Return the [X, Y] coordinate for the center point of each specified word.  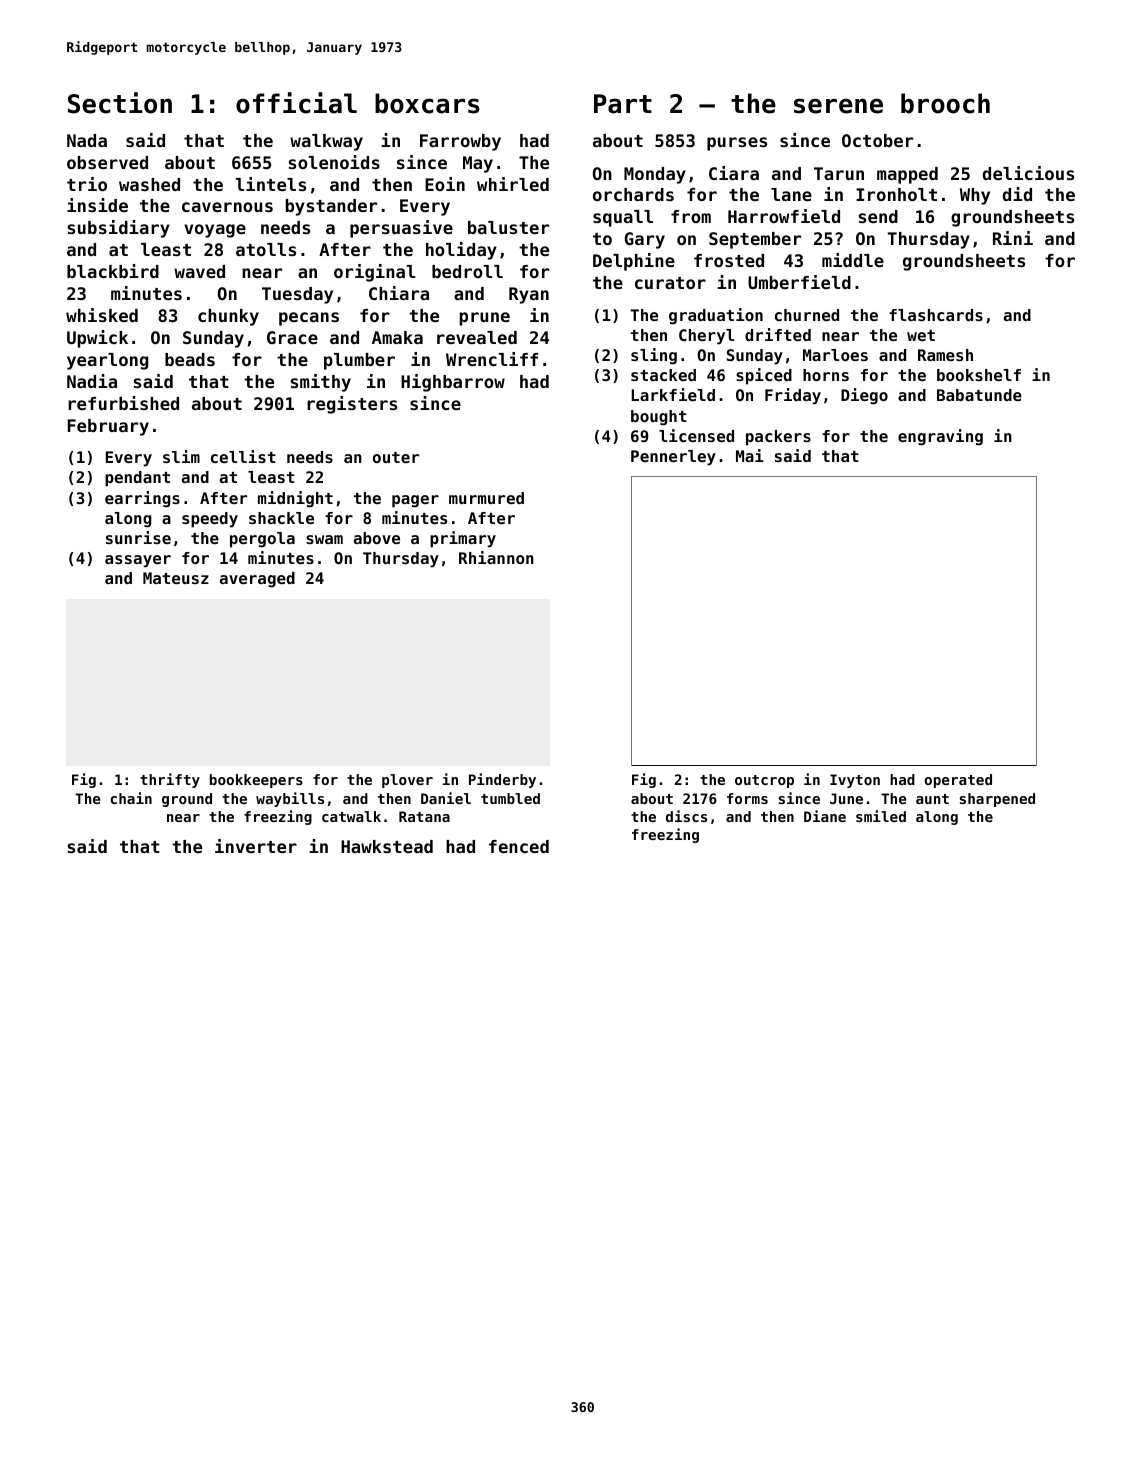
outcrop [764, 781]
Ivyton [855, 781]
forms [747, 798]
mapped [907, 175]
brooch [945, 103]
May [478, 164]
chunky [228, 317]
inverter [256, 846]
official [296, 103]
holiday [461, 251]
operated [958, 781]
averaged [257, 580]
